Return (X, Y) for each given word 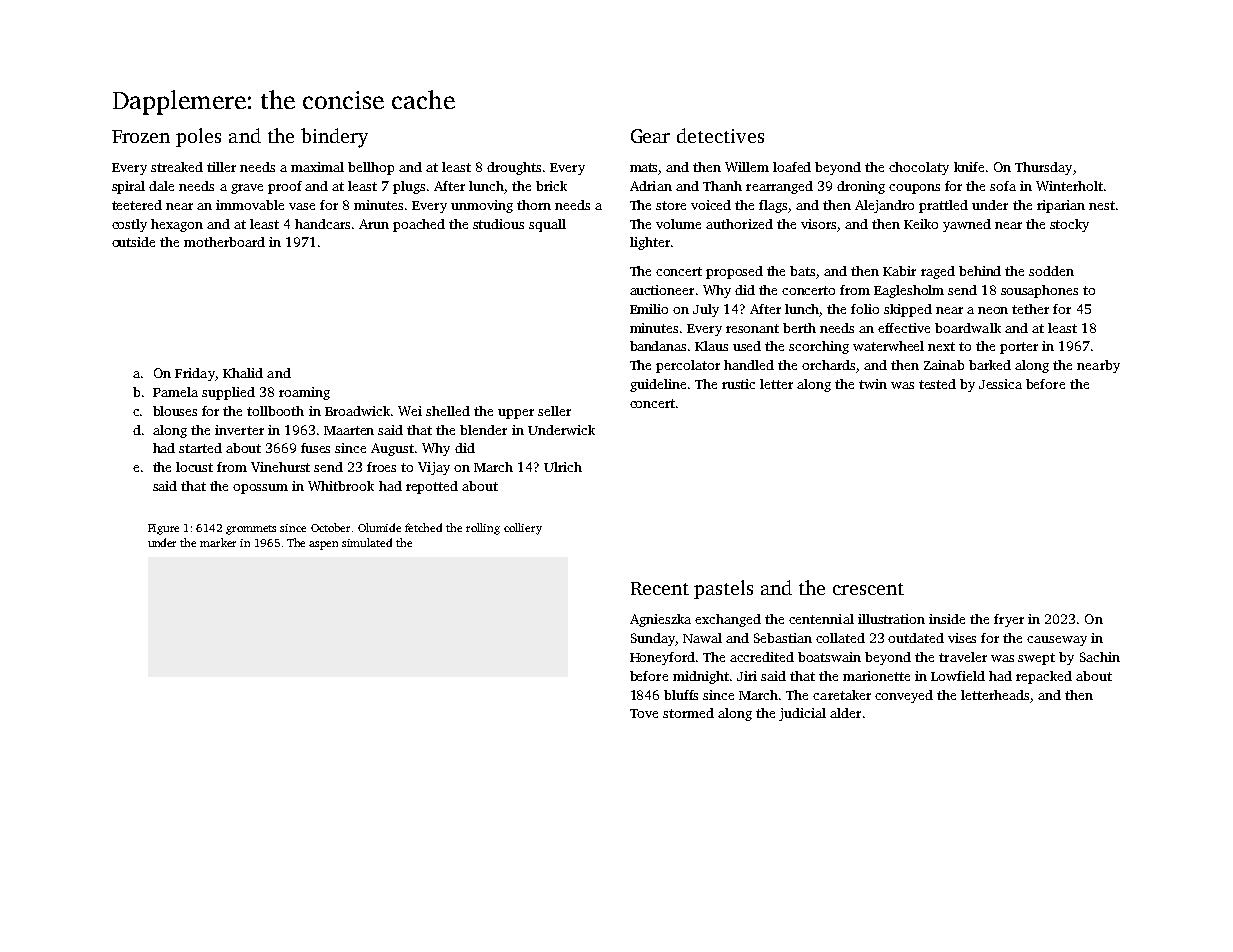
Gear (650, 136)
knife (969, 167)
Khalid (243, 373)
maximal (317, 167)
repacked (1044, 677)
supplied (228, 393)
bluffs (681, 695)
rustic (738, 384)
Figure (163, 529)
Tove (644, 713)
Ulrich (563, 467)
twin (873, 384)
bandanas (658, 346)
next (941, 346)
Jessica (1000, 384)
